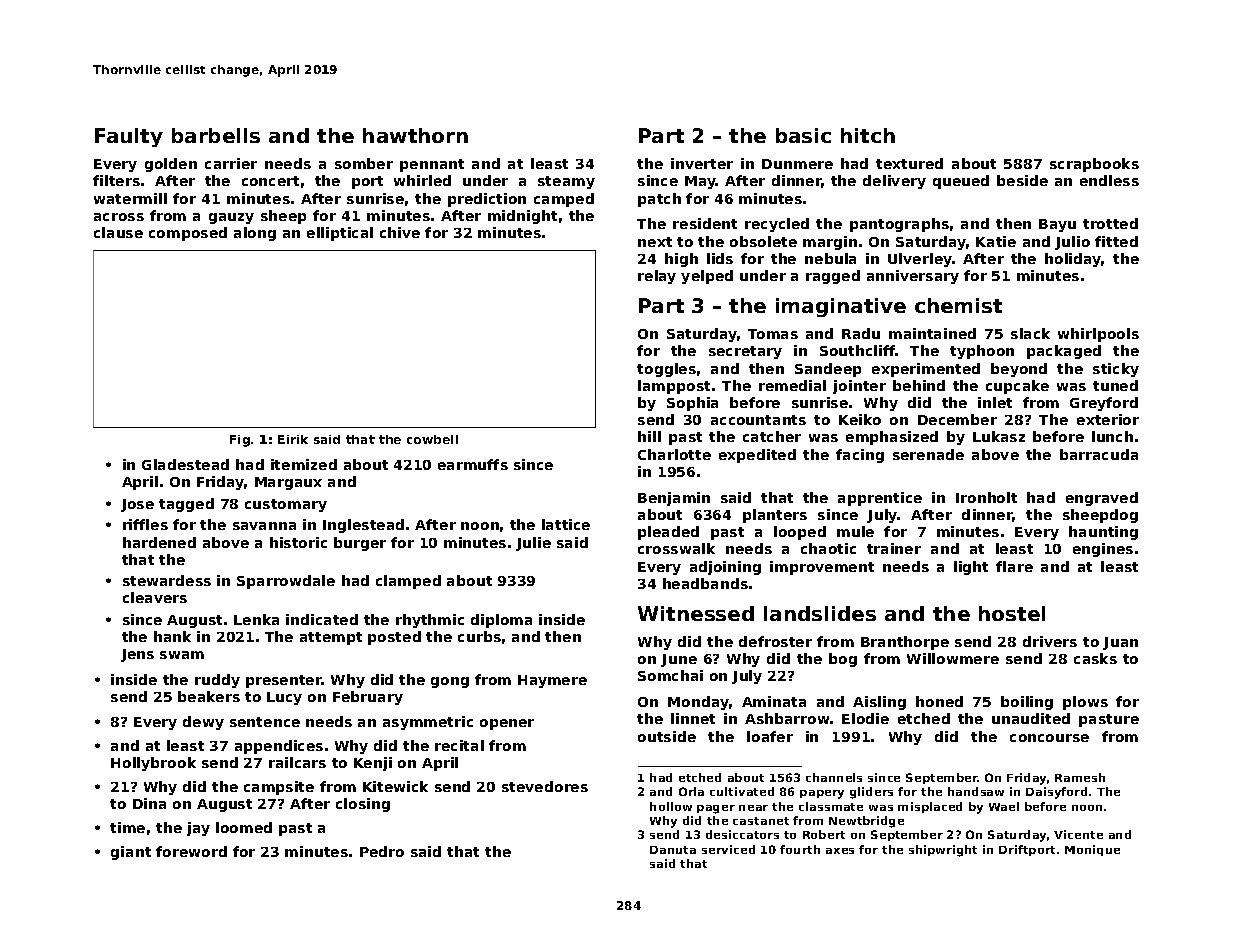  What do you see at coordinates (284, 681) in the screenshot?
I see `presenter` at bounding box center [284, 681].
